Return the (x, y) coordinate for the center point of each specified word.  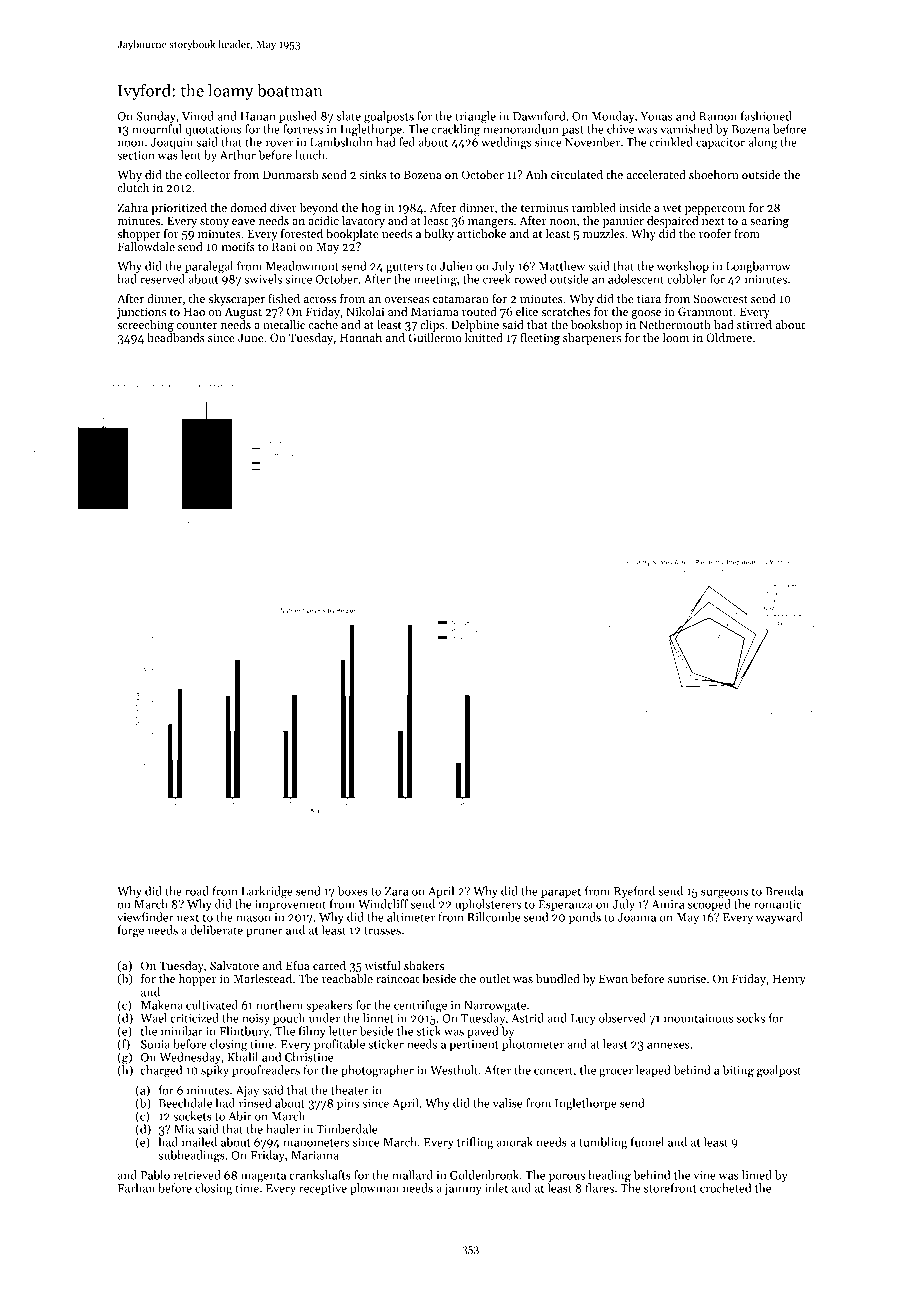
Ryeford (634, 892)
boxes (353, 891)
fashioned (766, 116)
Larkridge (267, 892)
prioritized (179, 209)
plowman (374, 1189)
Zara (396, 891)
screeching (145, 326)
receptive (323, 1189)
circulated (577, 174)
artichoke (481, 233)
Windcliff (383, 904)
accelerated (656, 174)
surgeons (724, 894)
